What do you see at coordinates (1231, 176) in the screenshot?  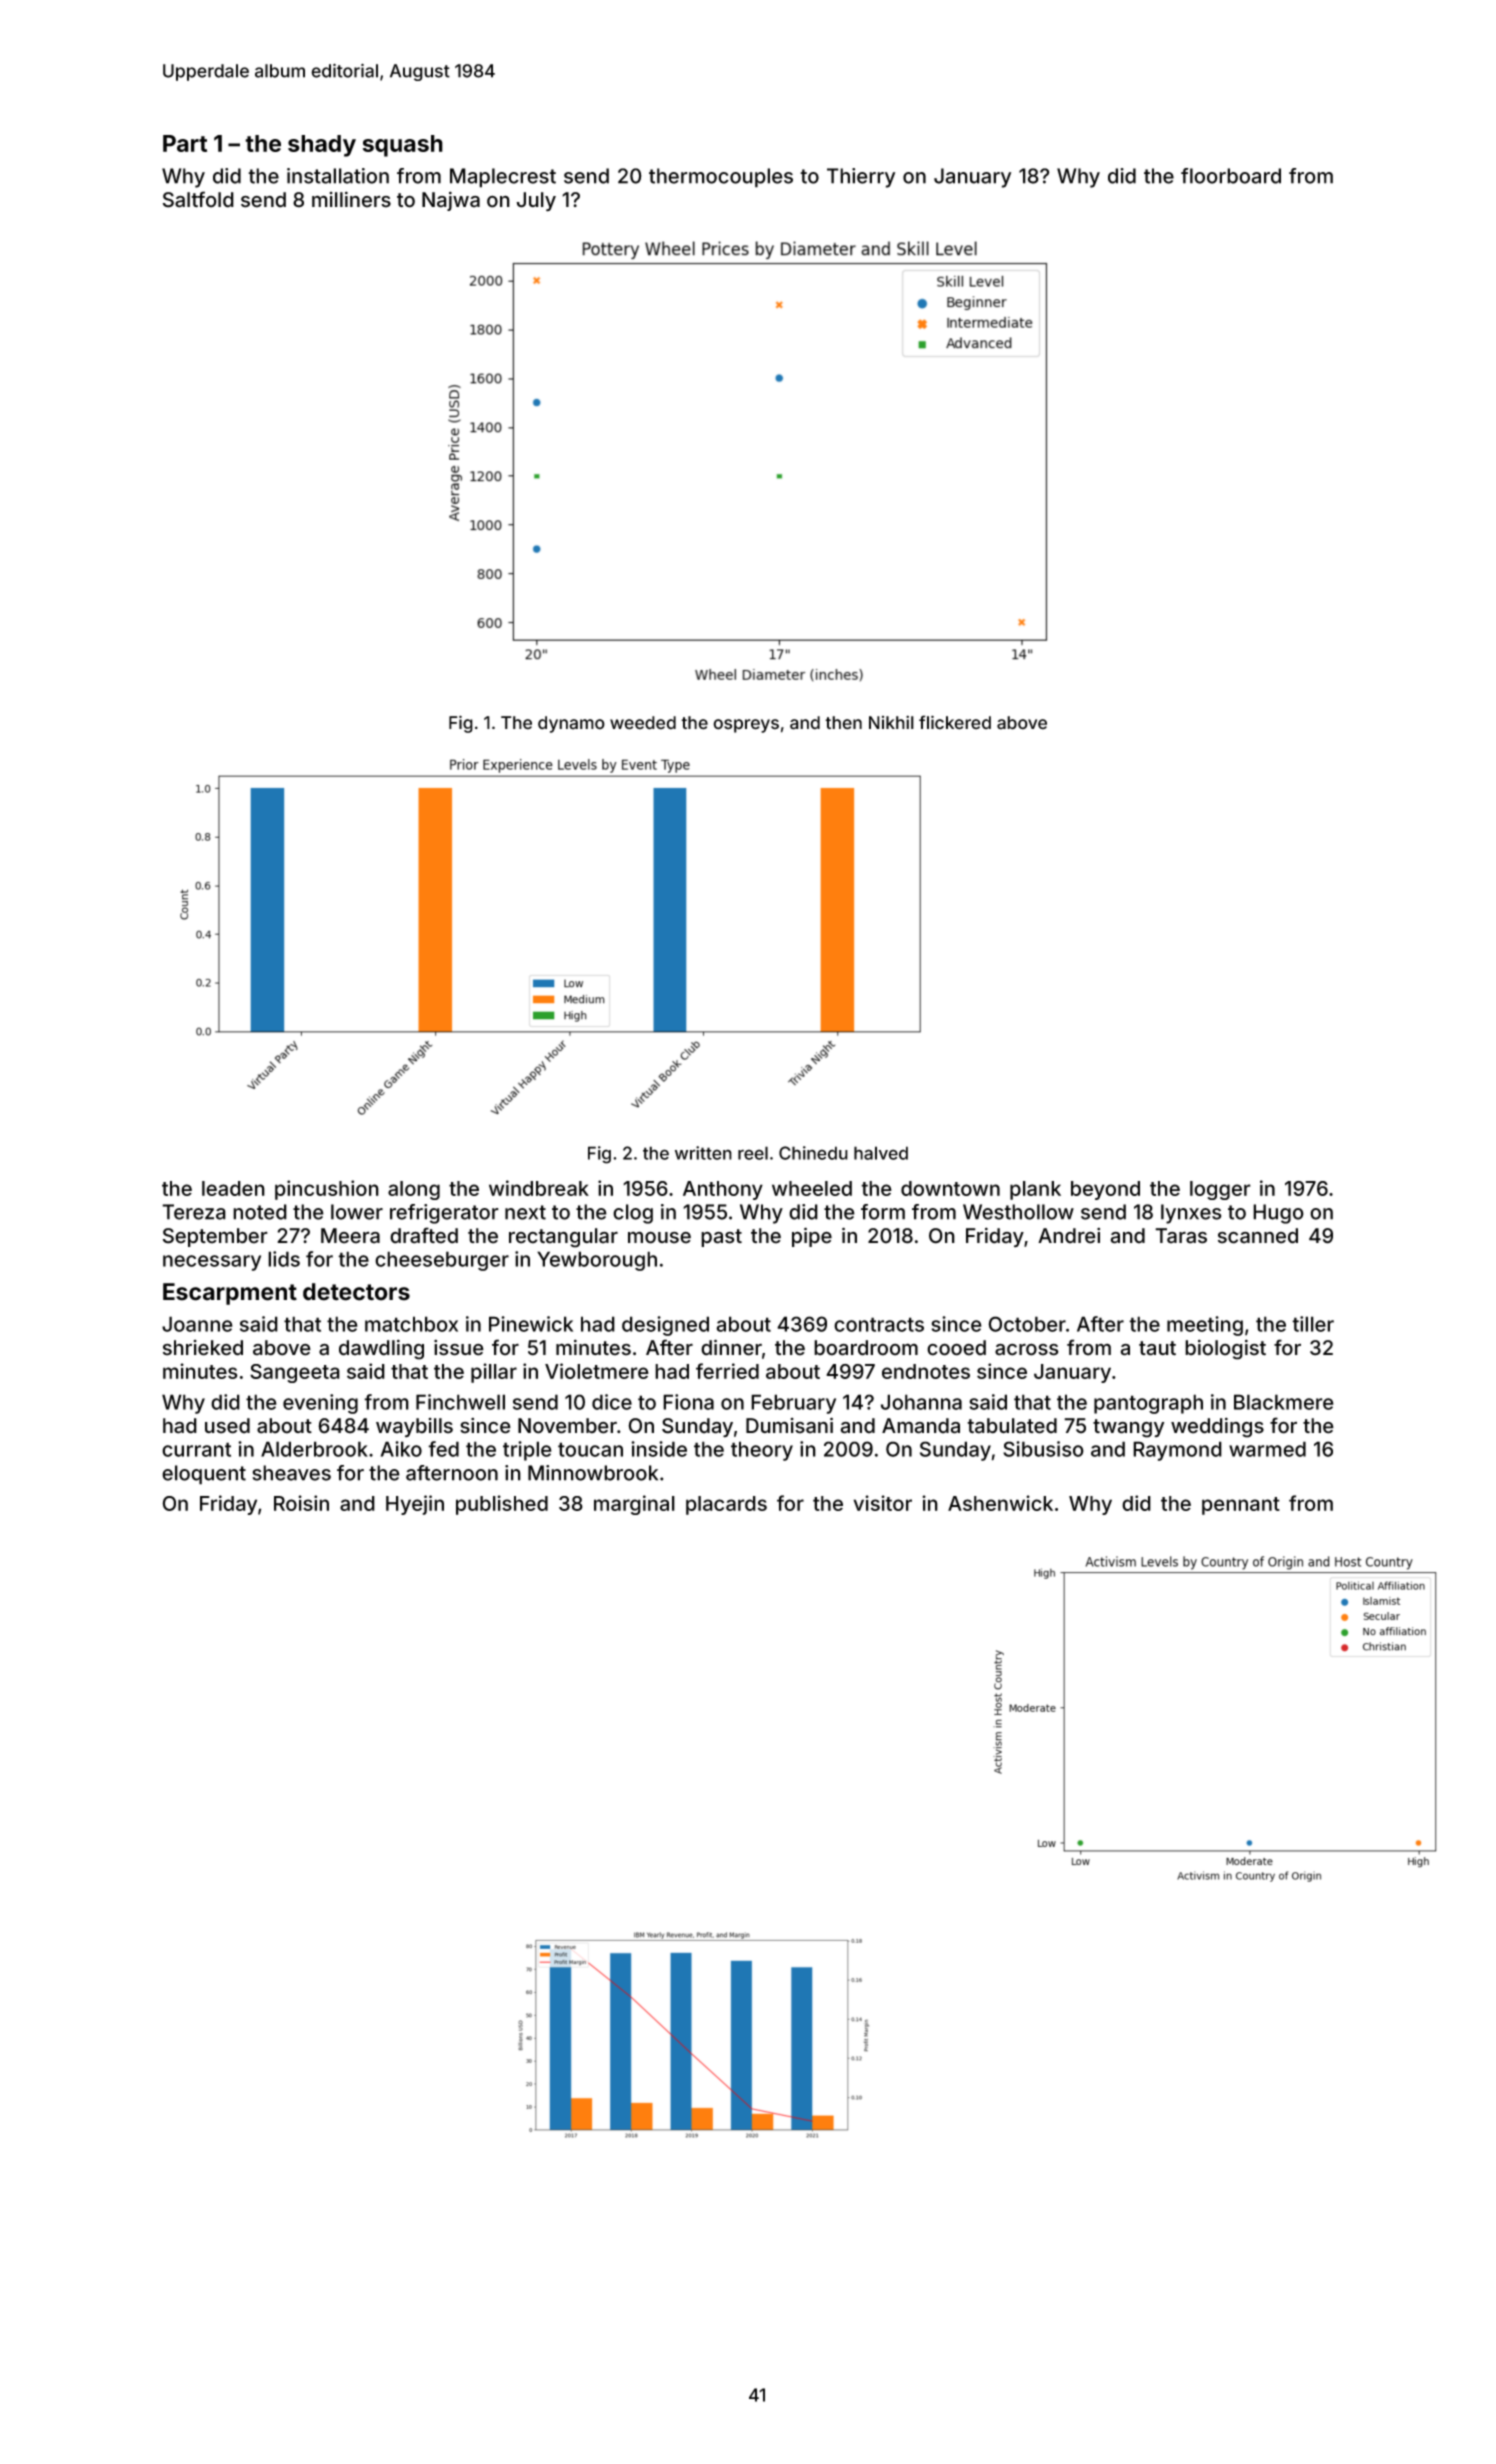 I see `floorboard` at bounding box center [1231, 176].
